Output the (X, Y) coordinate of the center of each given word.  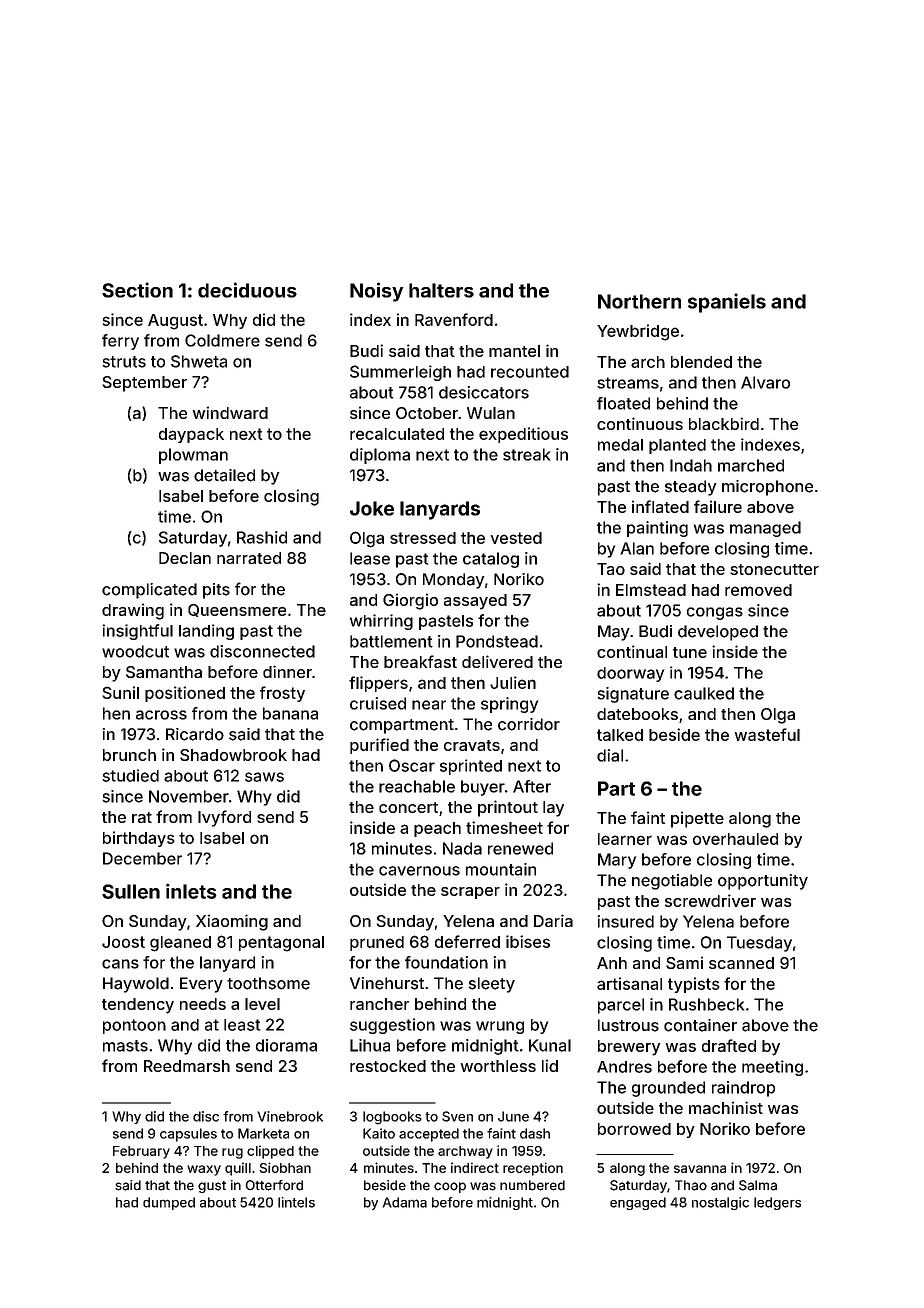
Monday (453, 581)
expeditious (523, 435)
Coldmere (222, 340)
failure (718, 506)
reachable (417, 786)
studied (130, 775)
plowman (193, 456)
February (141, 1152)
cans (120, 964)
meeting (772, 1068)
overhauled (735, 839)
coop (450, 1187)
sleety (492, 985)
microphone (767, 488)
